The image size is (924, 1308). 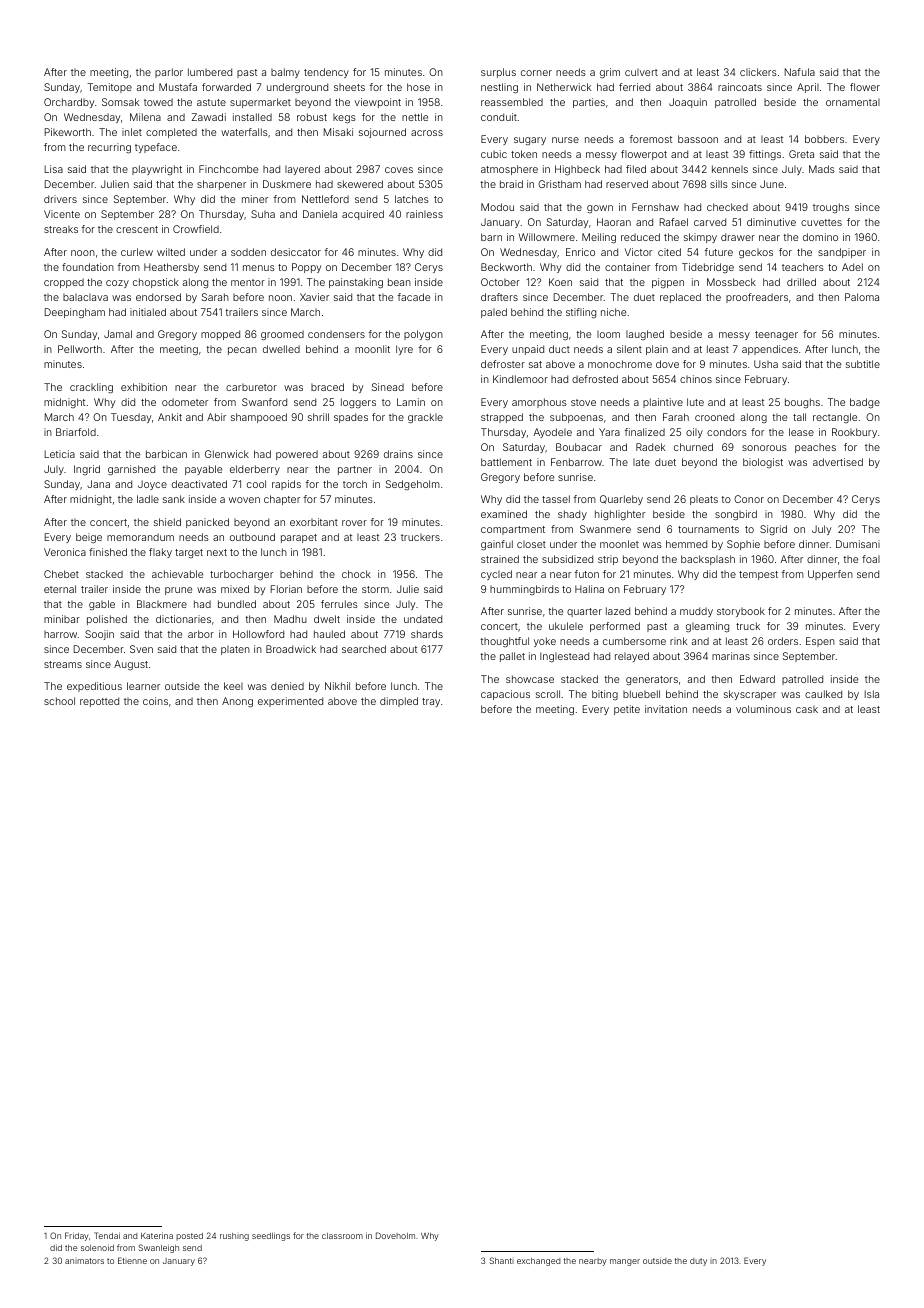 What do you see at coordinates (84, 1261) in the image?
I see `animators` at bounding box center [84, 1261].
